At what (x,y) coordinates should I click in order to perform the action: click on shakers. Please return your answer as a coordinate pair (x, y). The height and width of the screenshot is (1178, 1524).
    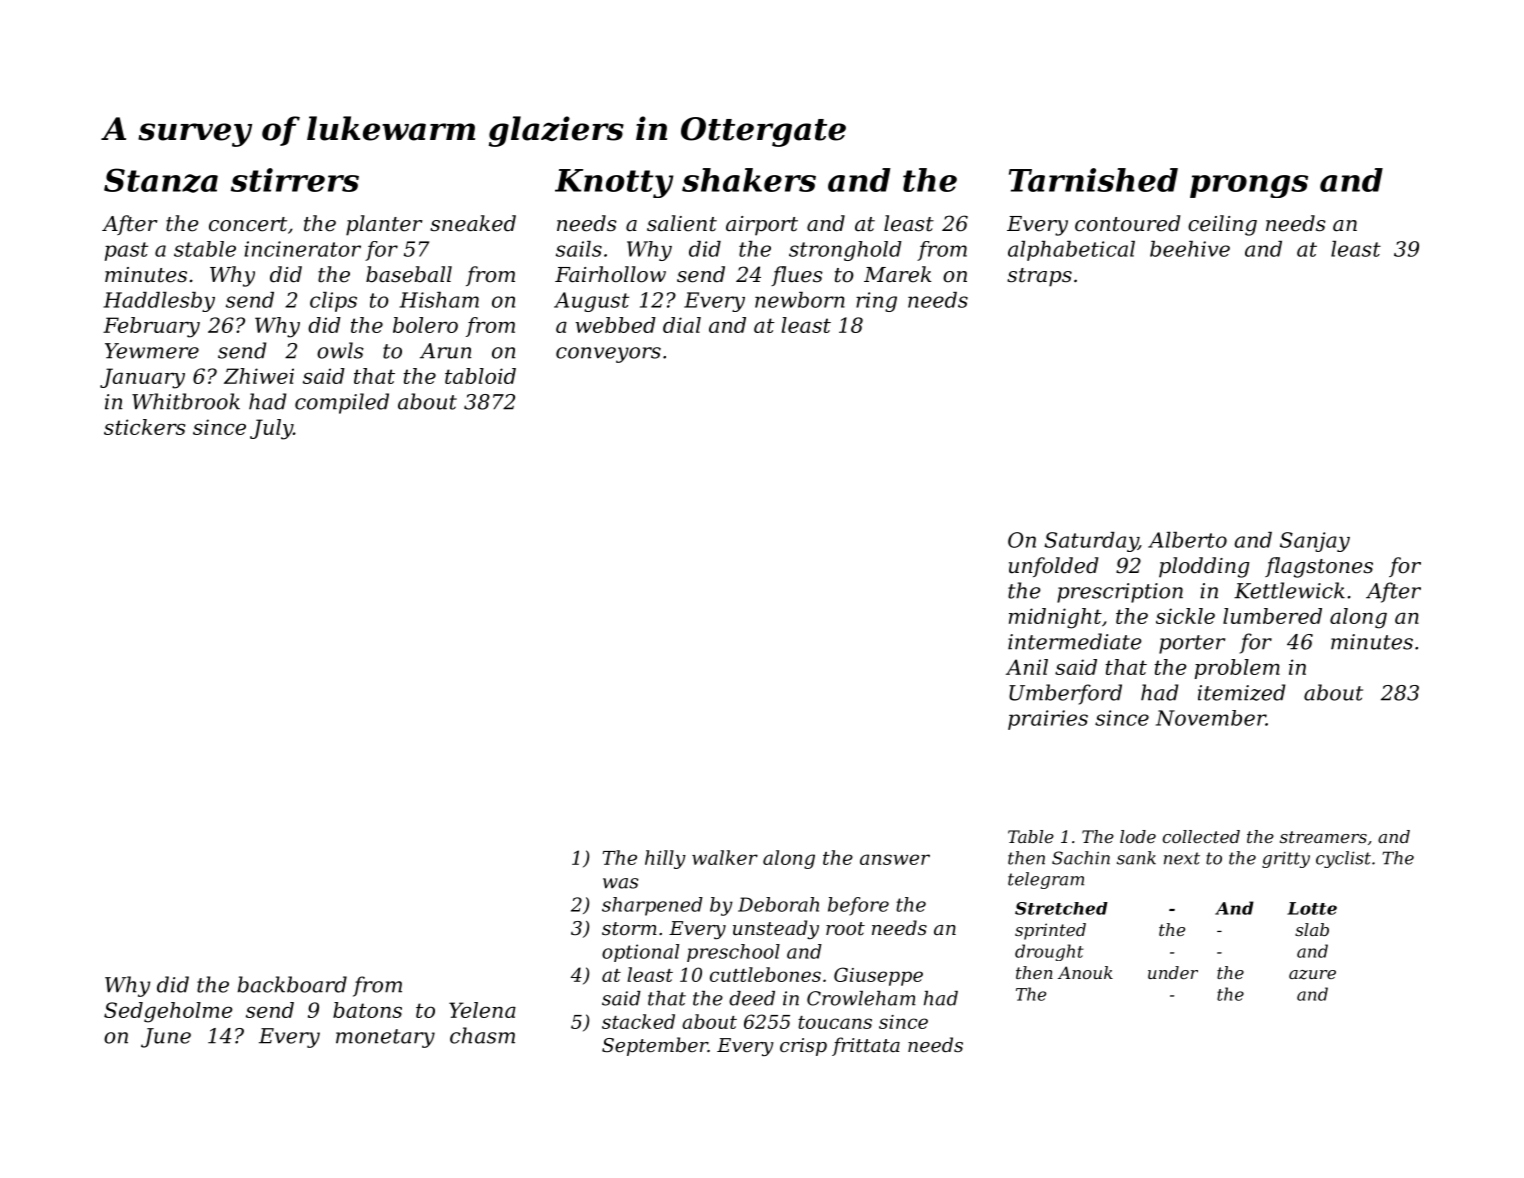
    Looking at the image, I should click on (749, 180).
